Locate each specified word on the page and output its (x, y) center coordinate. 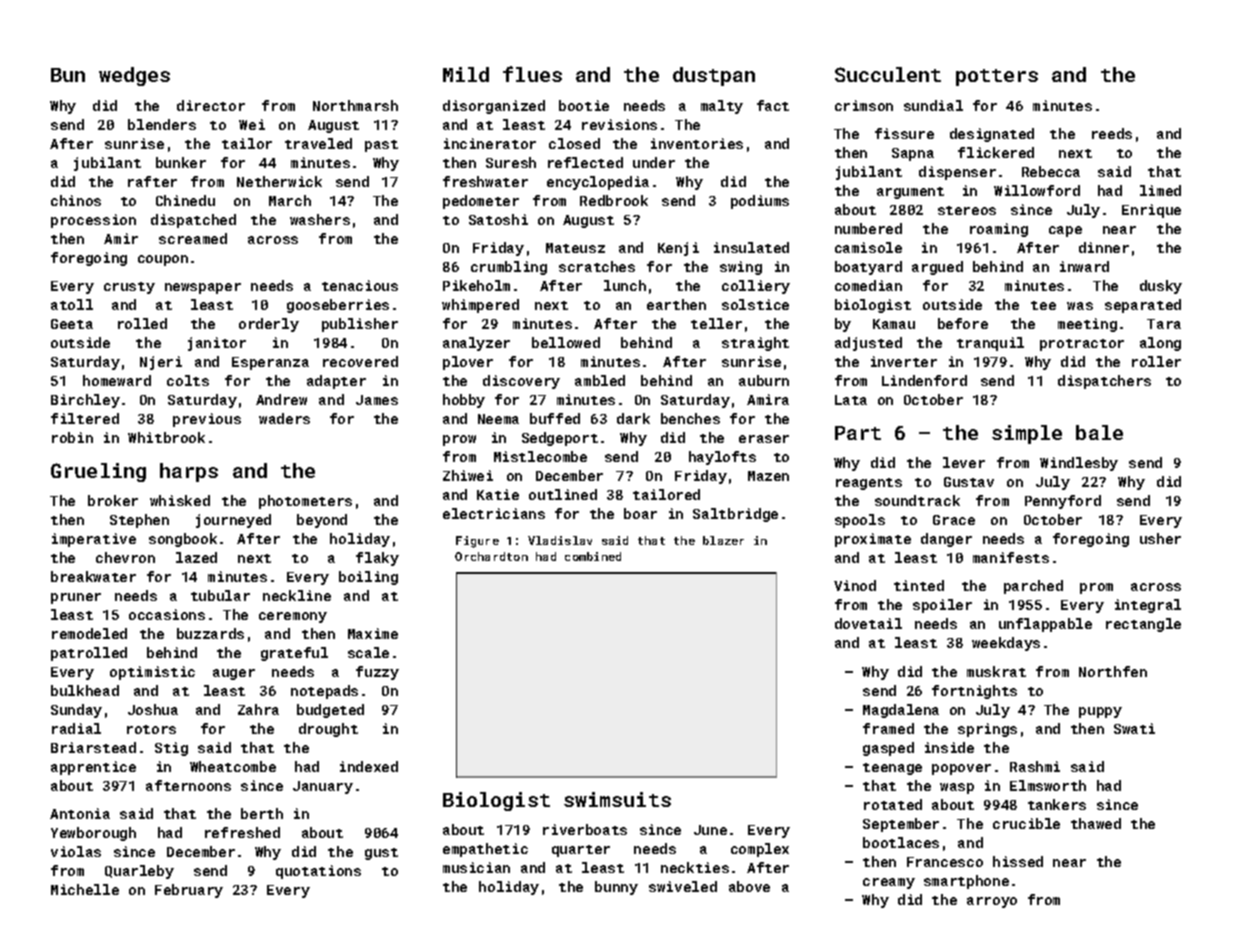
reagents (869, 484)
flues (532, 74)
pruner (76, 598)
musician (476, 867)
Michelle (85, 889)
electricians (494, 513)
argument (910, 193)
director (211, 105)
